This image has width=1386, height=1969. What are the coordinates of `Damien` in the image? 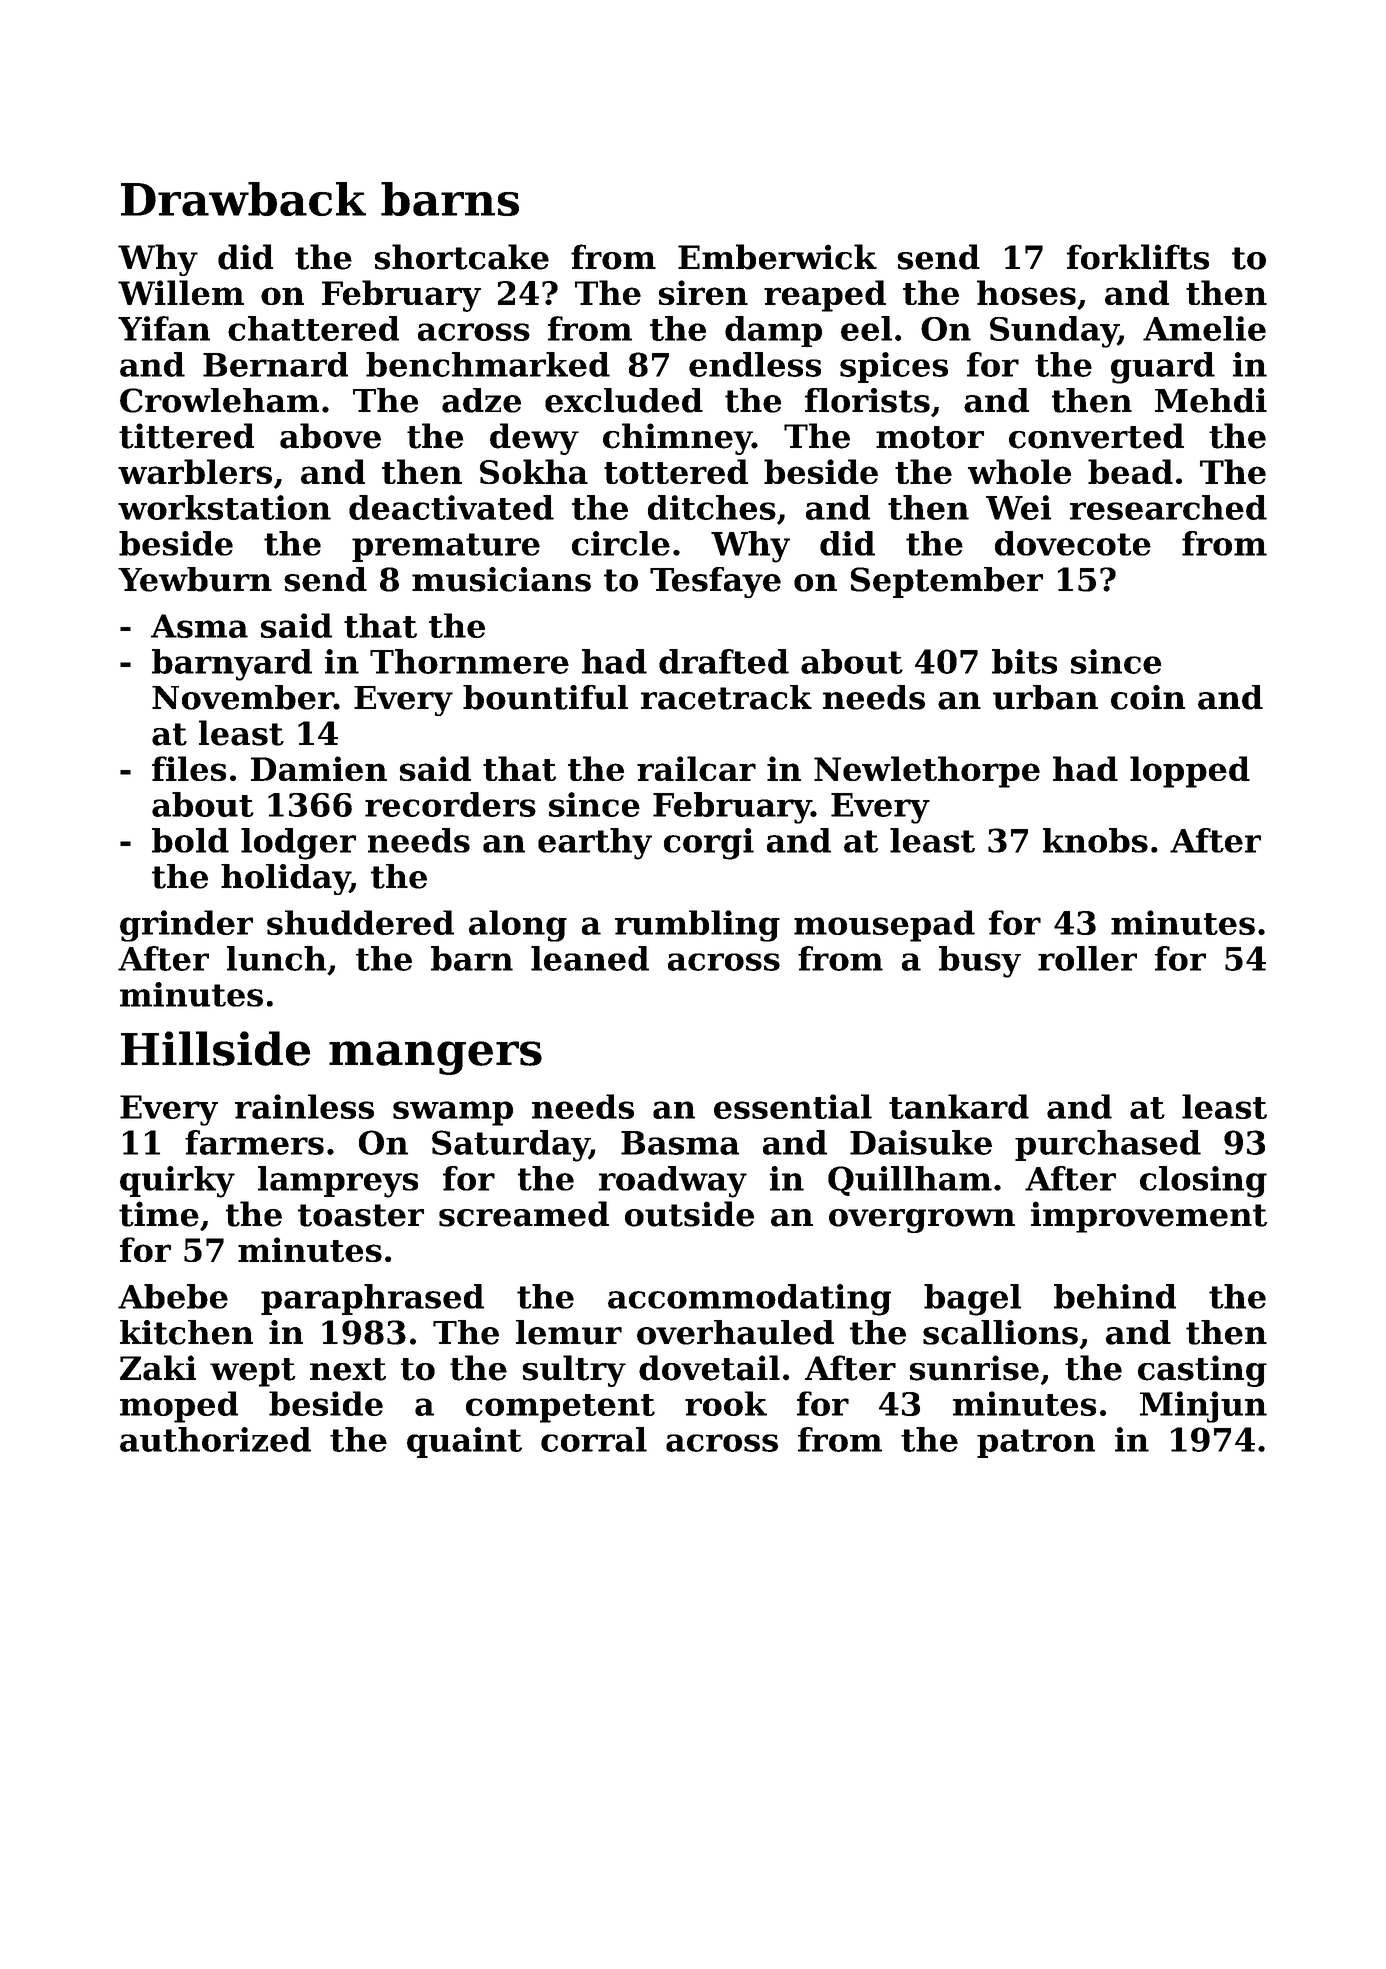 It's located at (319, 768).
